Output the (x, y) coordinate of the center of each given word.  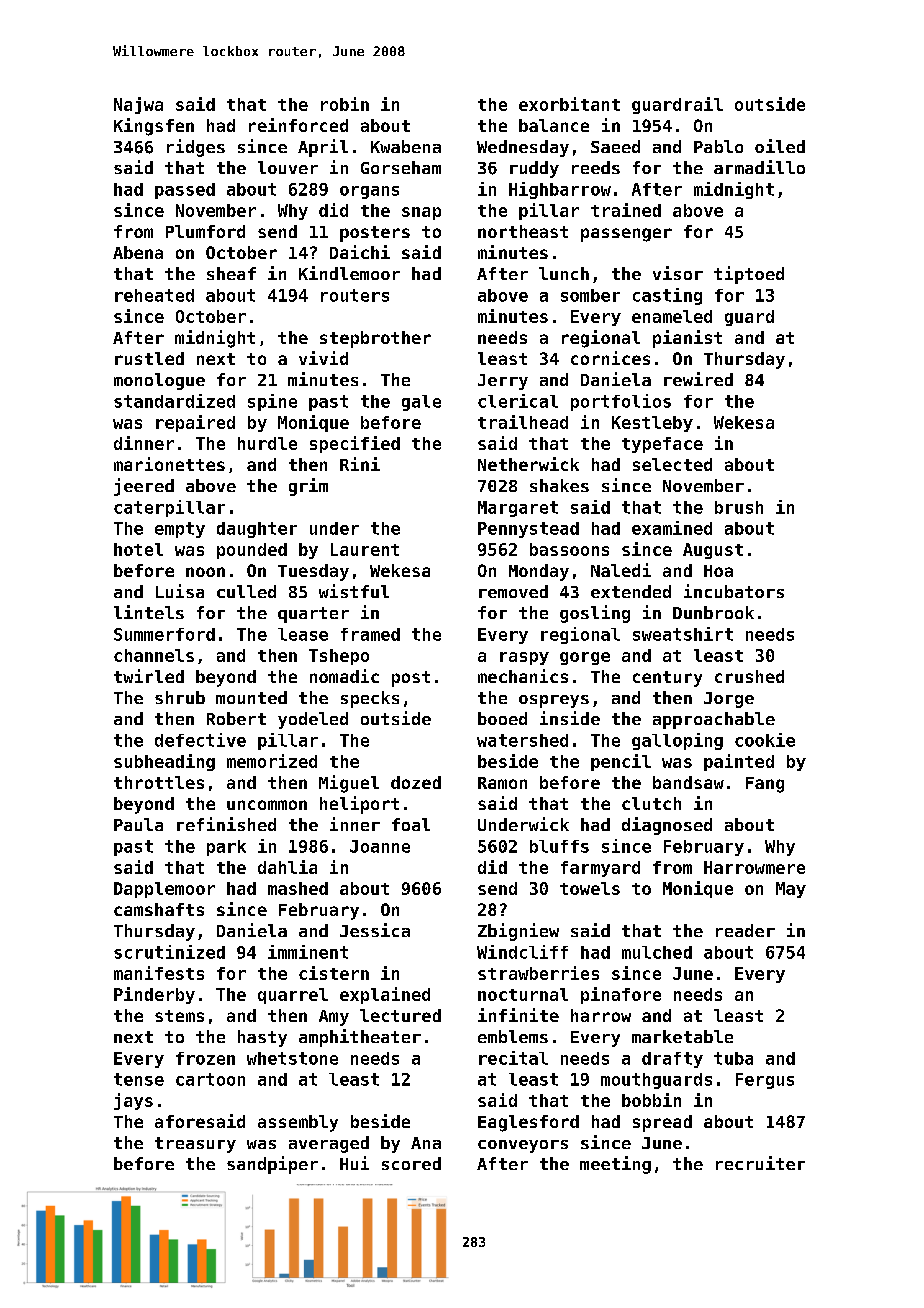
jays (133, 1101)
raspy (524, 658)
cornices (610, 358)
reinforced (298, 125)
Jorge (729, 700)
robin (345, 104)
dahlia (287, 867)
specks (370, 699)
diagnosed (667, 826)
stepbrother (375, 339)
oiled (780, 146)
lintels (149, 612)
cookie (765, 740)
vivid (323, 358)
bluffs (559, 846)
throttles (159, 782)
